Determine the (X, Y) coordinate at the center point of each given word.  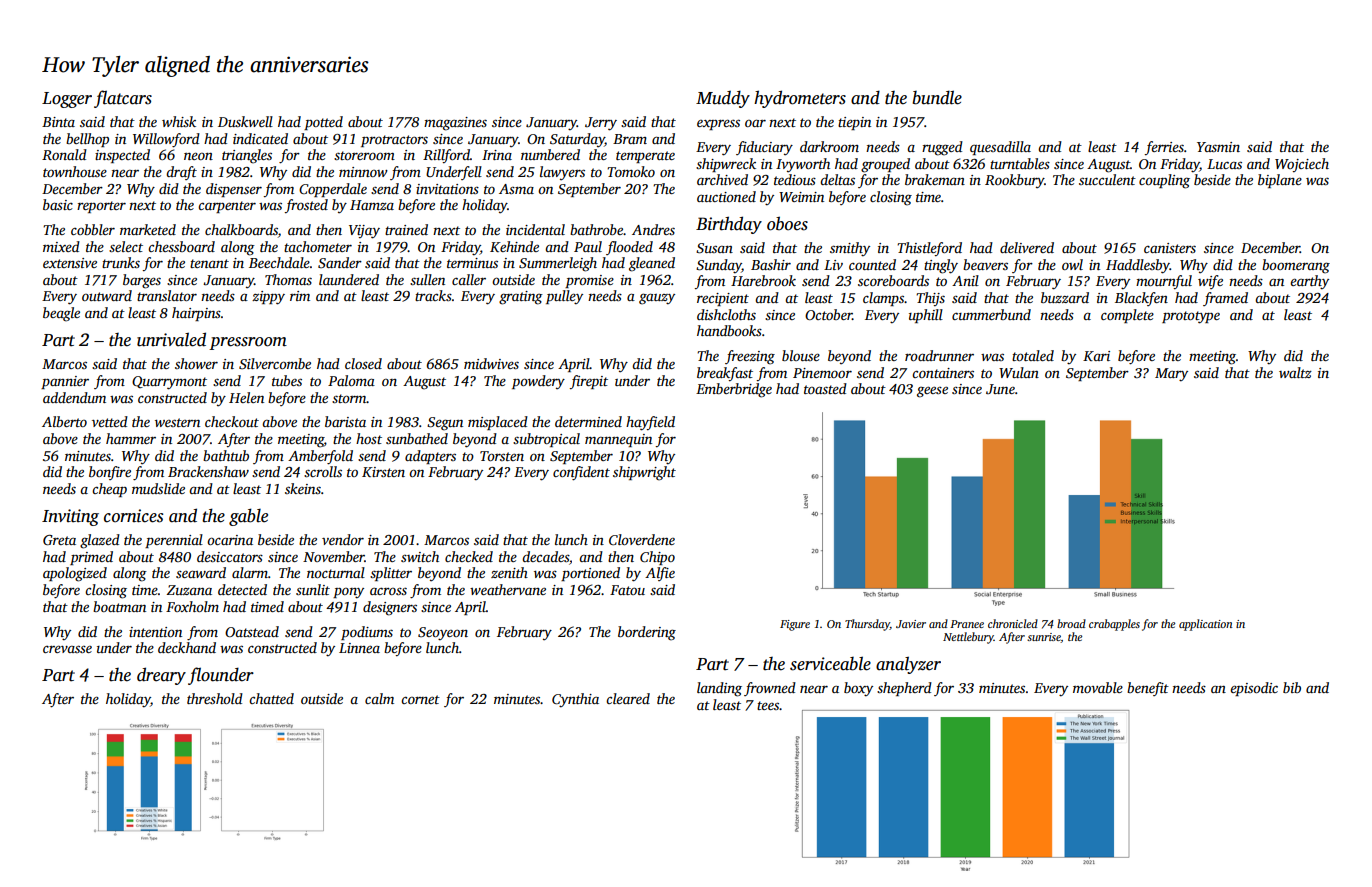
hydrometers (800, 99)
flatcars (123, 99)
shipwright (644, 473)
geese (932, 392)
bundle (937, 97)
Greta (59, 540)
